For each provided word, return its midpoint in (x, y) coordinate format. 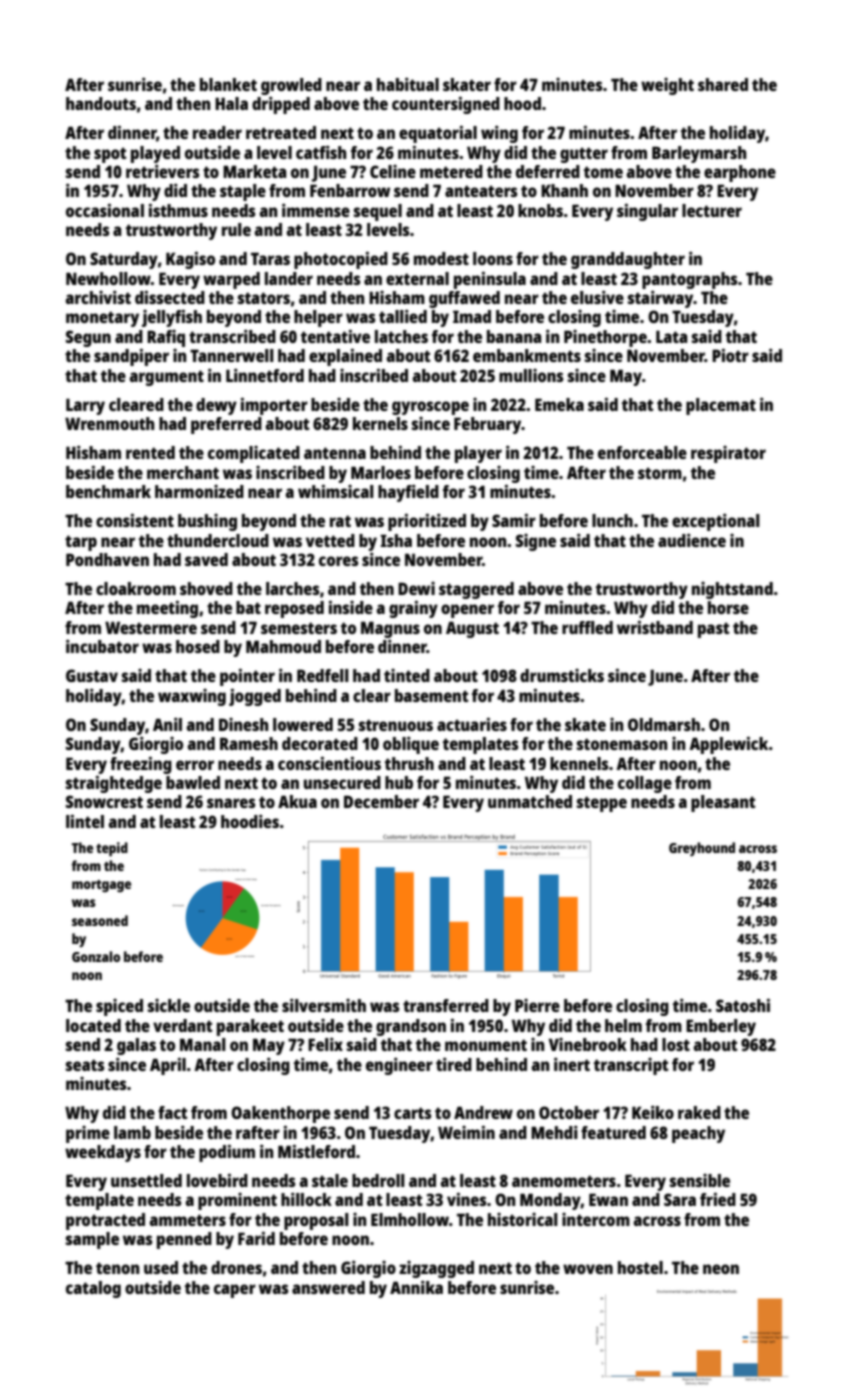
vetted (330, 540)
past (714, 630)
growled (291, 86)
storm (660, 473)
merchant (183, 472)
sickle (169, 1005)
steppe (602, 804)
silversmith (324, 1005)
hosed (198, 646)
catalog (93, 1289)
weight (667, 86)
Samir (514, 520)
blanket (228, 84)
